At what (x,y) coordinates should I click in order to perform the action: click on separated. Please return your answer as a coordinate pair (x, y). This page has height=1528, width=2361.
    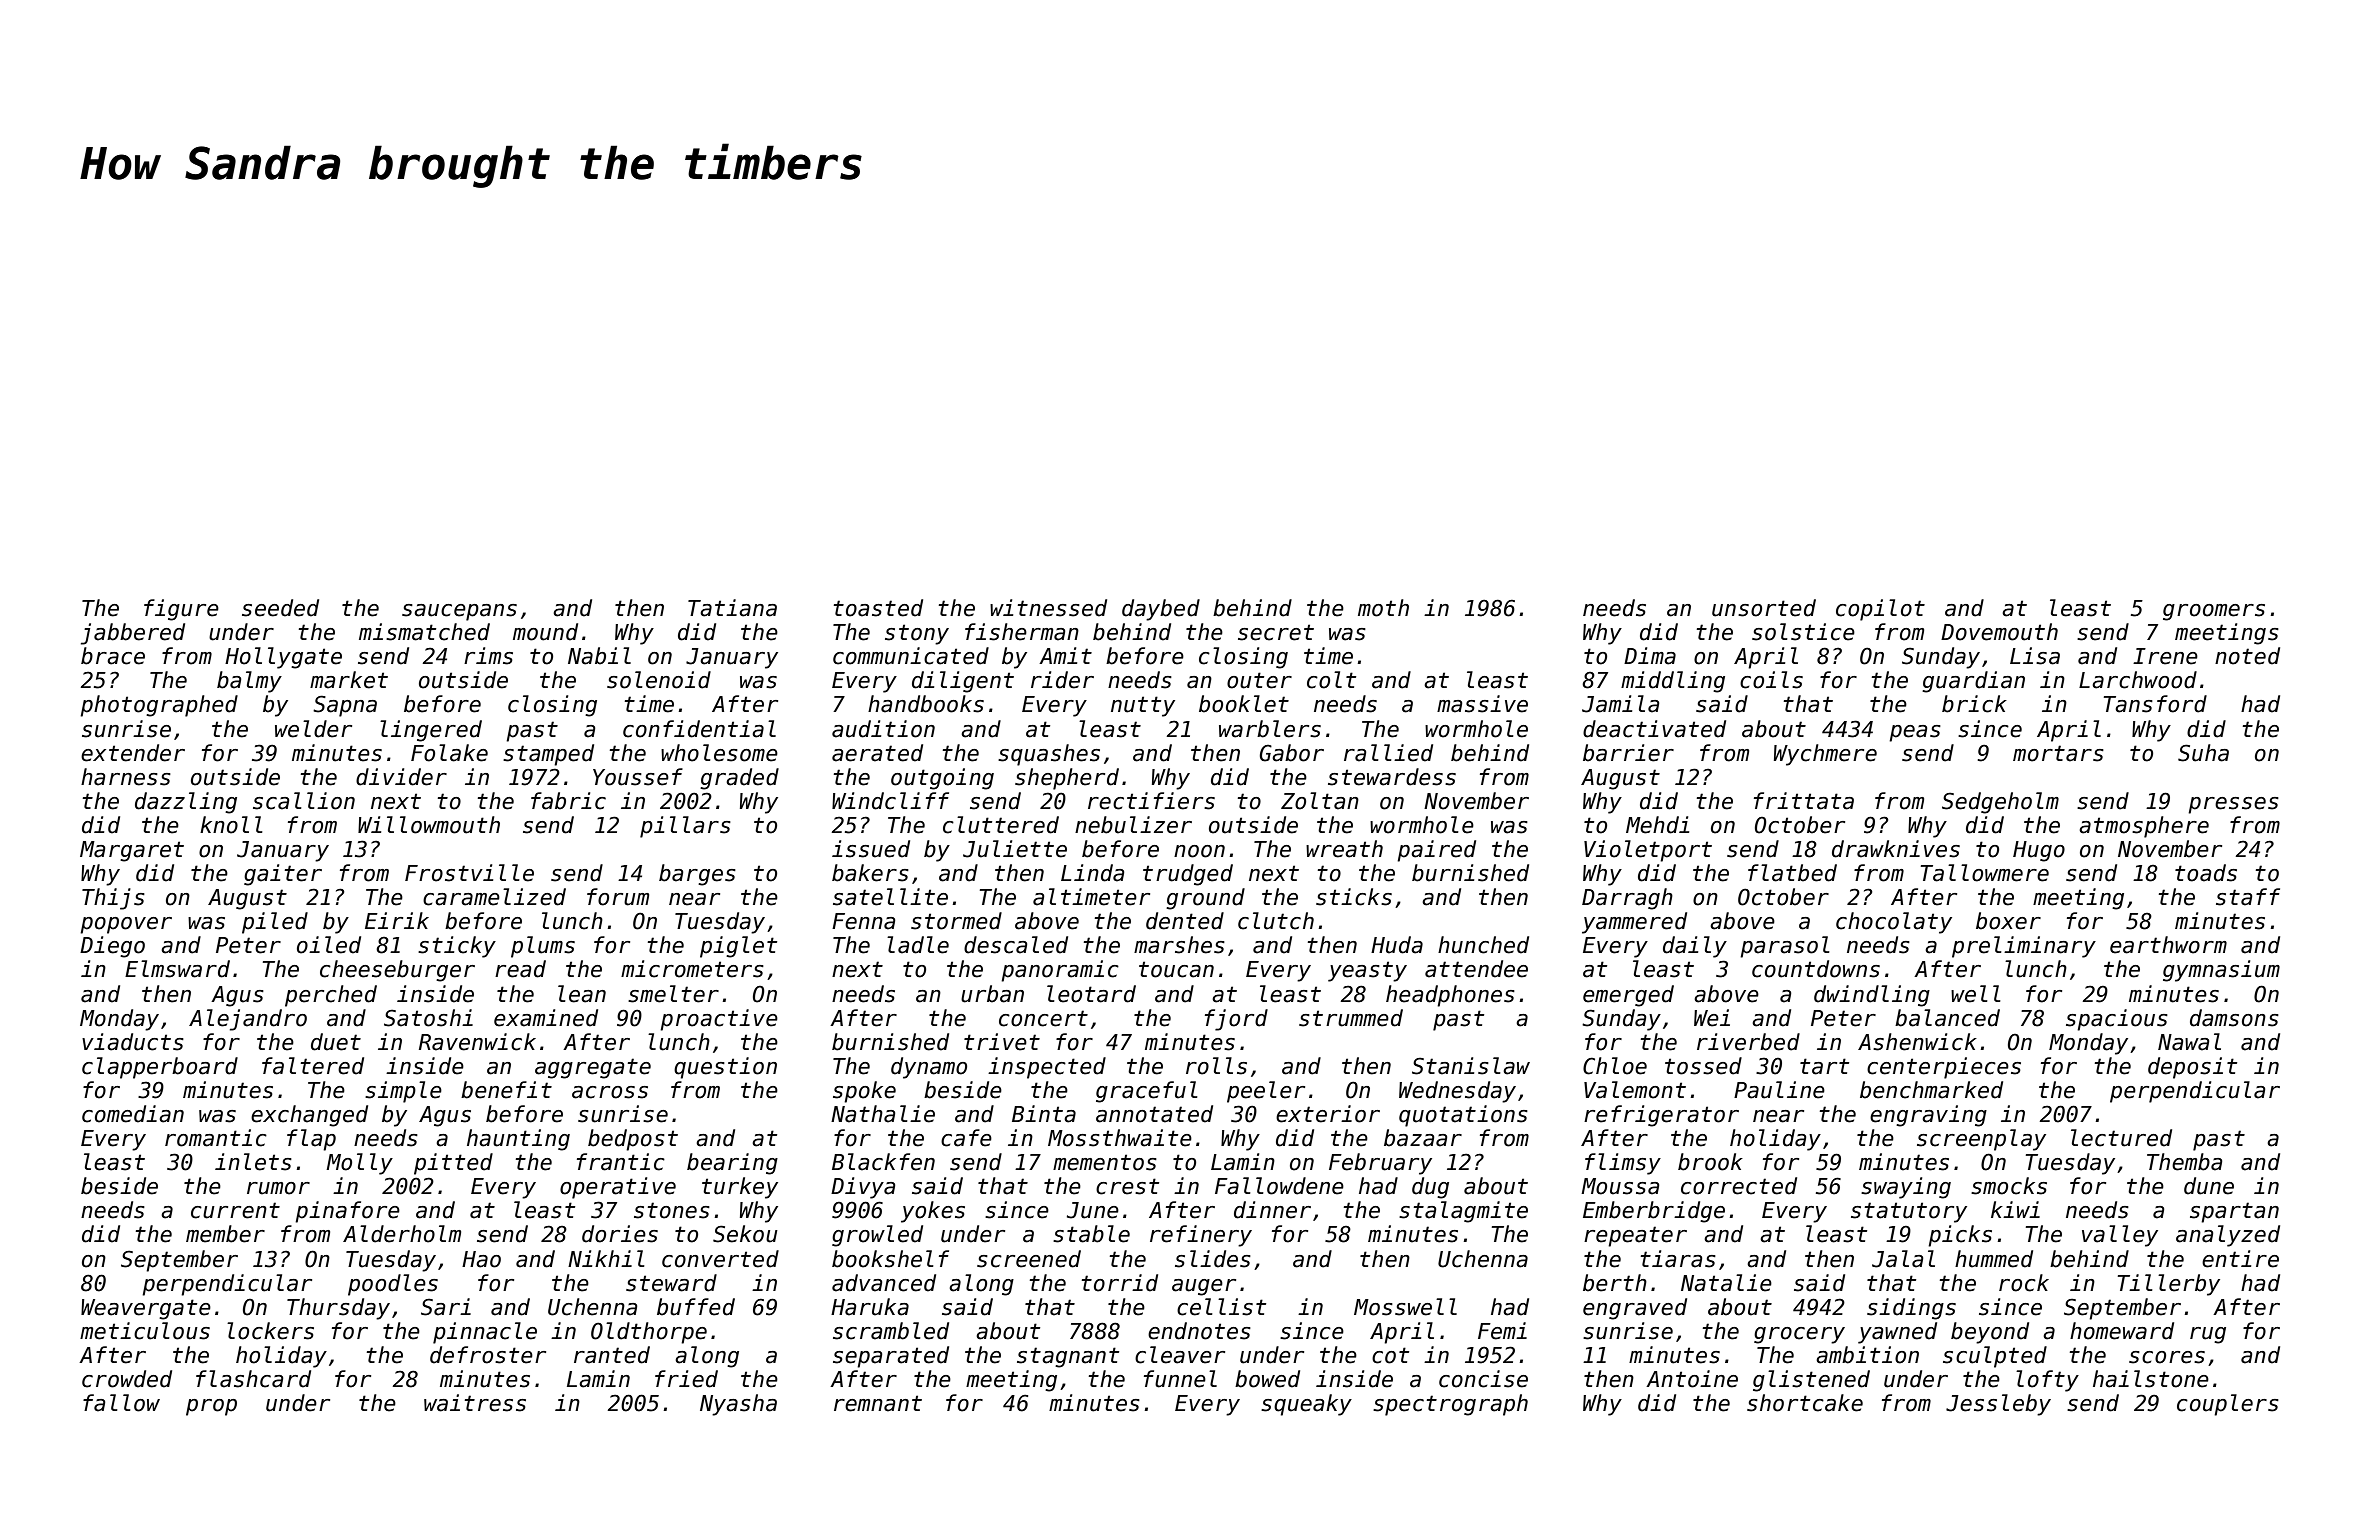
    Looking at the image, I should click on (891, 1357).
